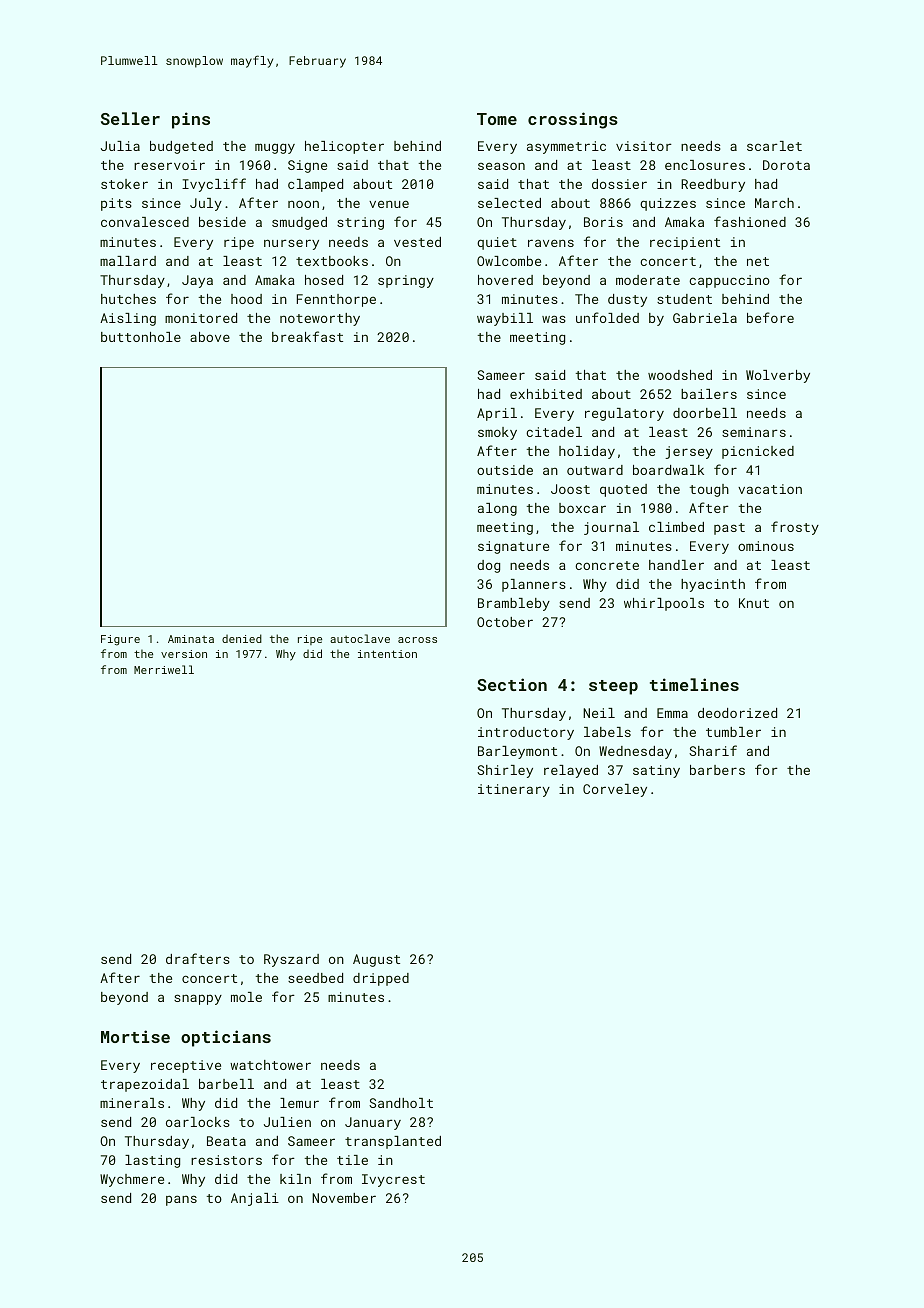 The image size is (924, 1308). What do you see at coordinates (774, 146) in the screenshot?
I see `scarlet` at bounding box center [774, 146].
